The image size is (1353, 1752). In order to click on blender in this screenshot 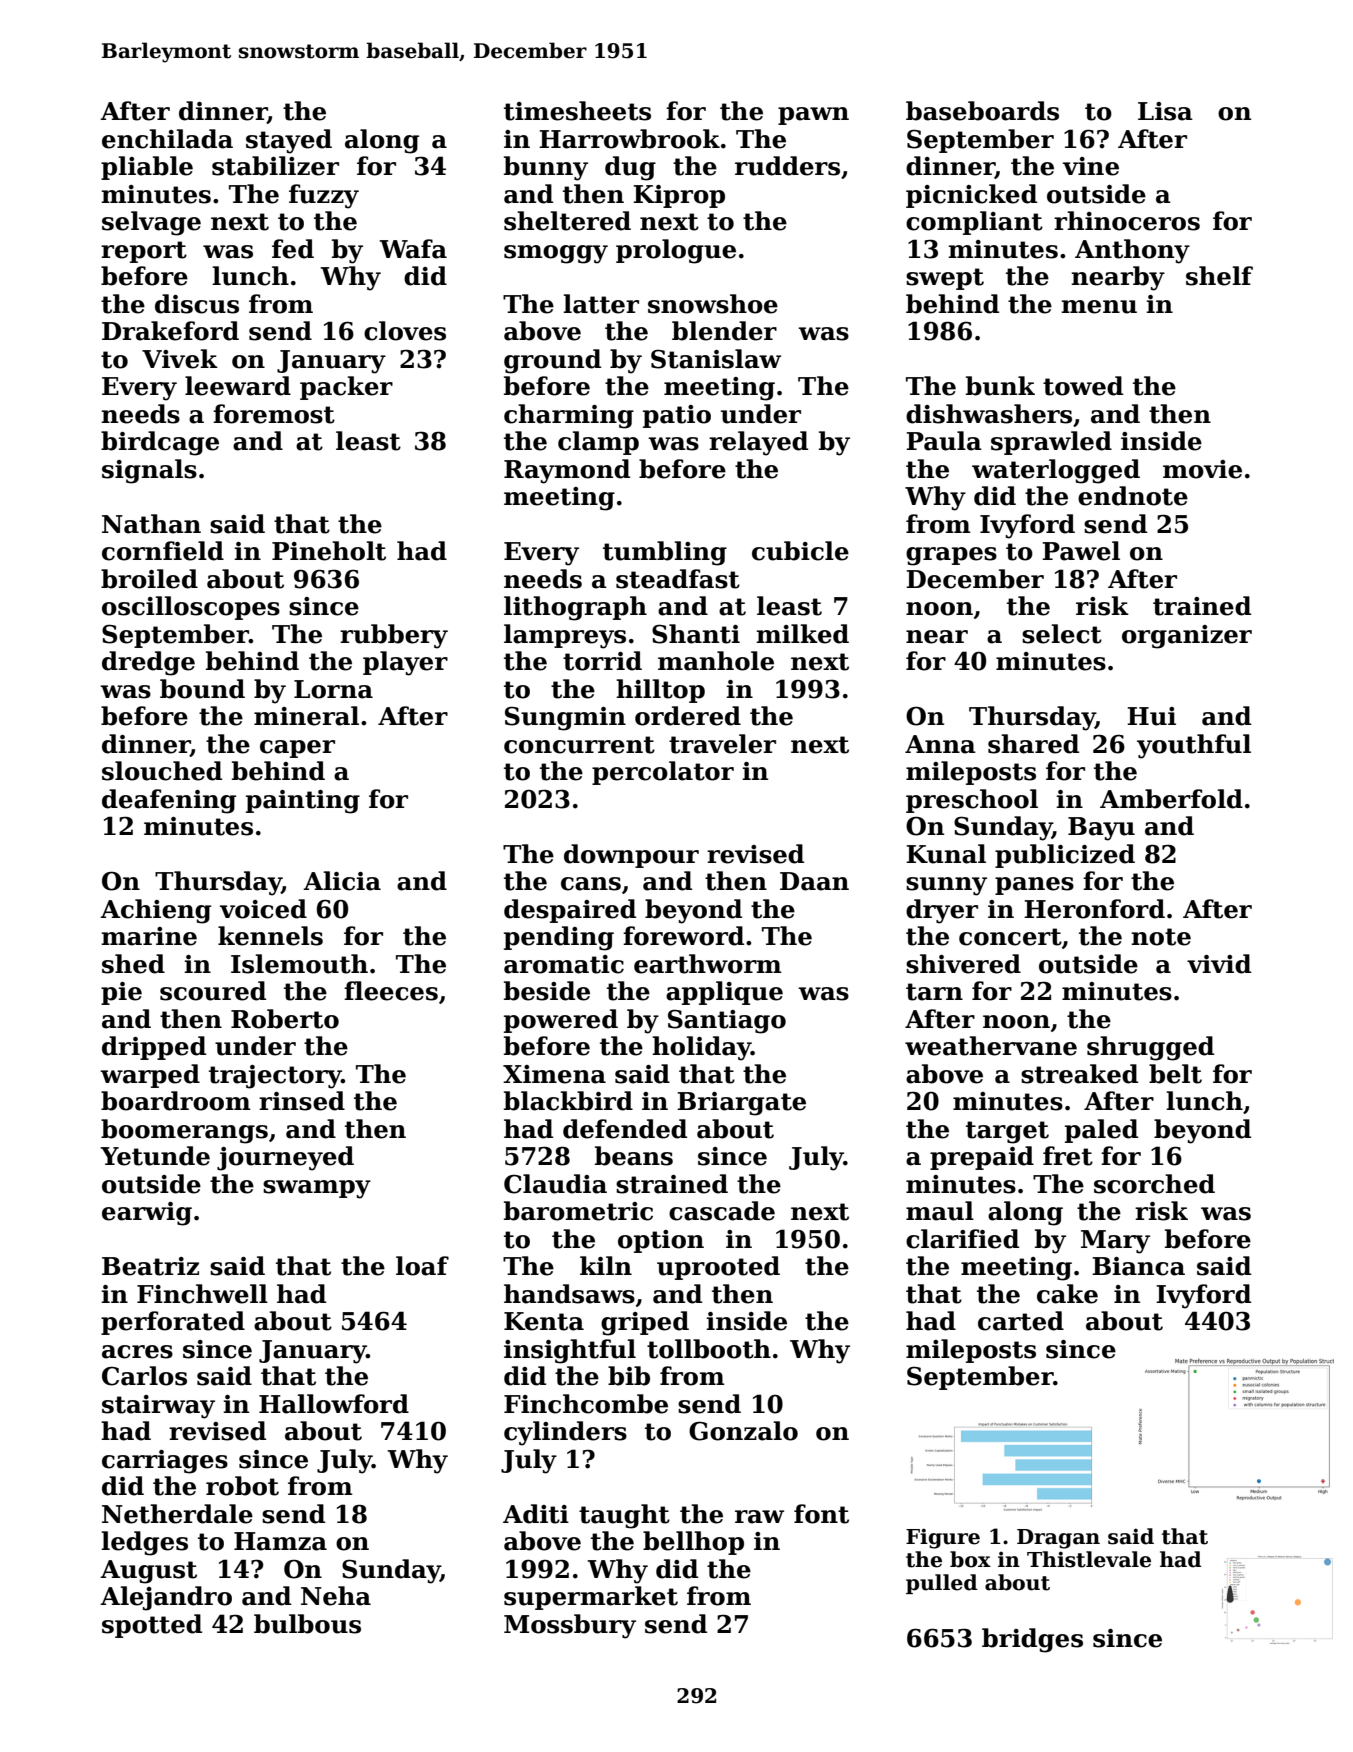, I will do `click(724, 331)`.
